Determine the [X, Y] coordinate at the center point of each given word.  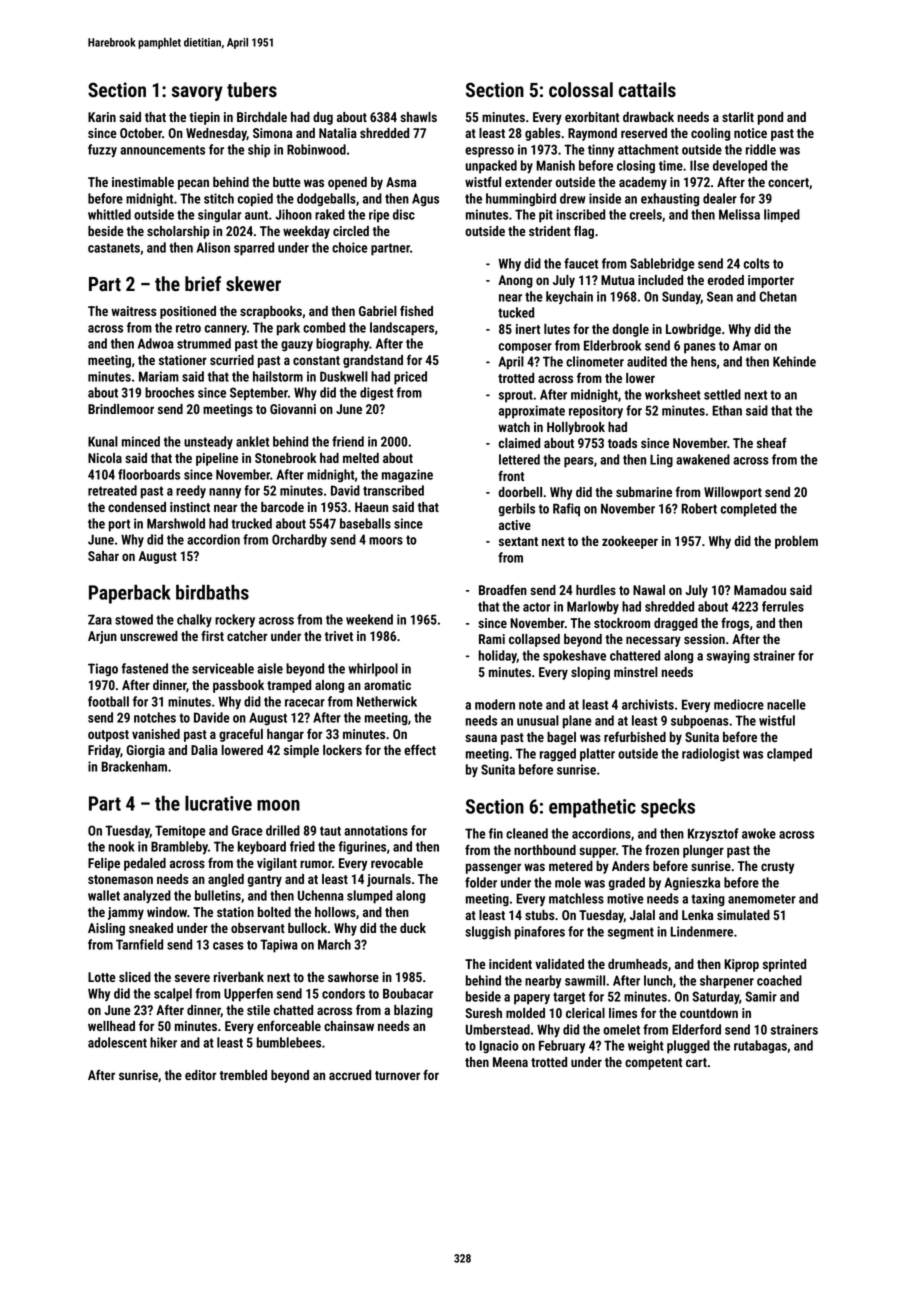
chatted [293, 1010]
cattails [647, 90]
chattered [635, 655]
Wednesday [216, 134]
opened [347, 183]
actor [536, 607]
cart [696, 1062]
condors [343, 993]
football [108, 701]
